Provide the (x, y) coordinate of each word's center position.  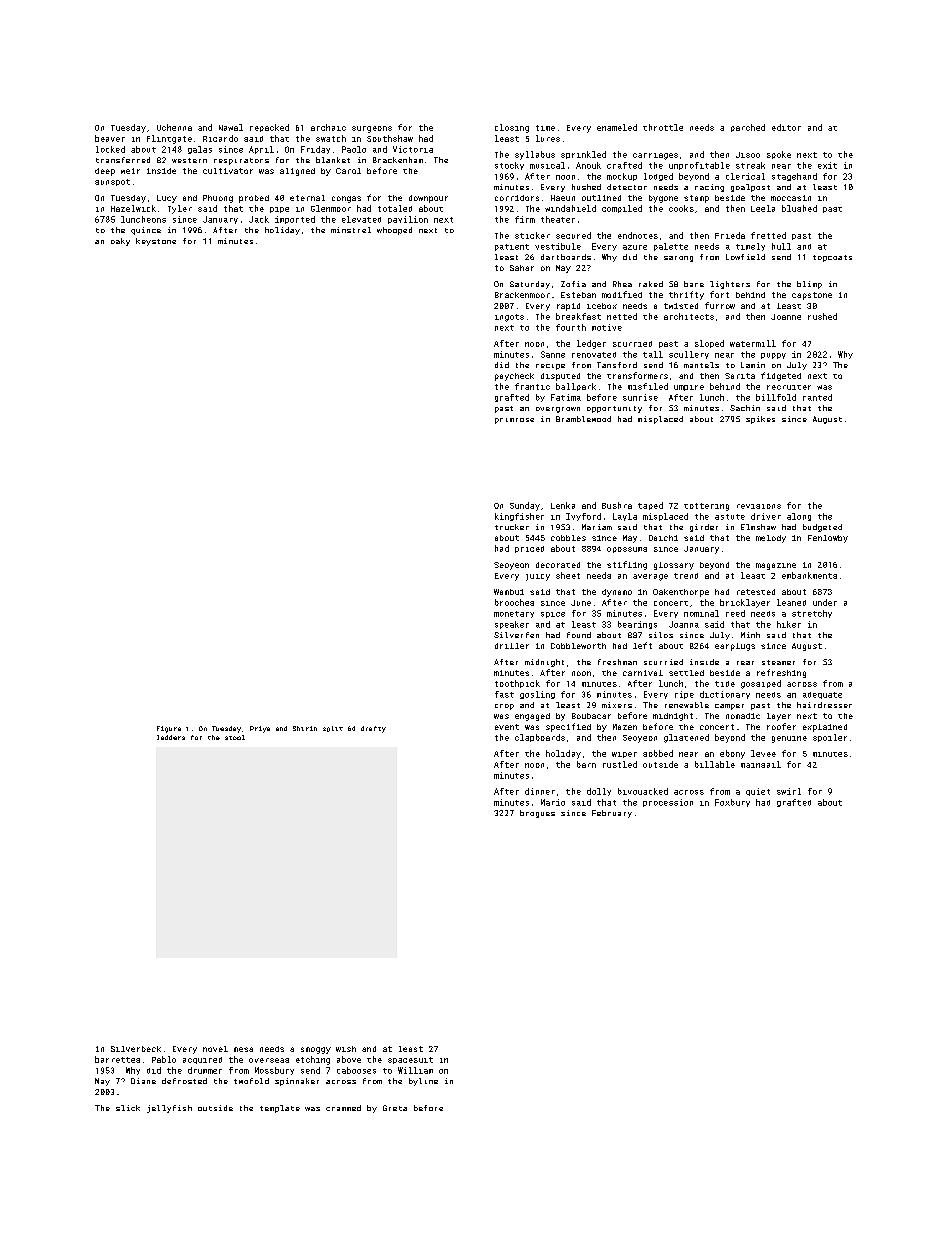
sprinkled (583, 155)
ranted (817, 397)
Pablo (164, 1059)
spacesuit (410, 1060)
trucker (512, 527)
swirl (789, 791)
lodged (658, 177)
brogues (537, 814)
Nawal (231, 127)
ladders (171, 737)
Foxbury (732, 803)
